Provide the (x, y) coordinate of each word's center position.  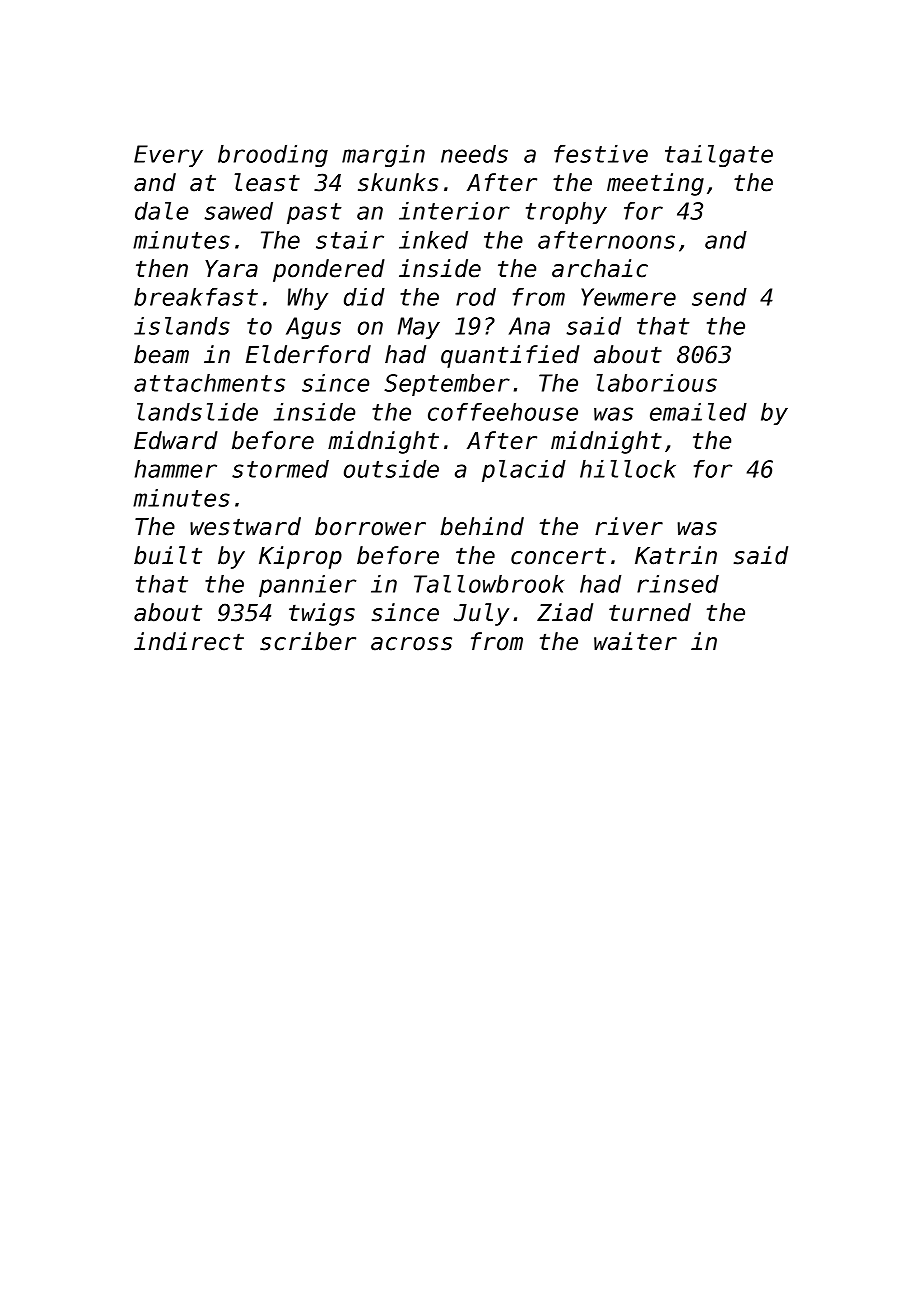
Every (168, 156)
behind (482, 526)
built (168, 555)
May (419, 328)
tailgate (719, 156)
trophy (566, 213)
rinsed (678, 584)
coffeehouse (503, 412)
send (719, 297)
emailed (698, 412)
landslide (197, 412)
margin (383, 156)
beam (161, 354)
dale (161, 211)
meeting (655, 184)
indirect (189, 641)
